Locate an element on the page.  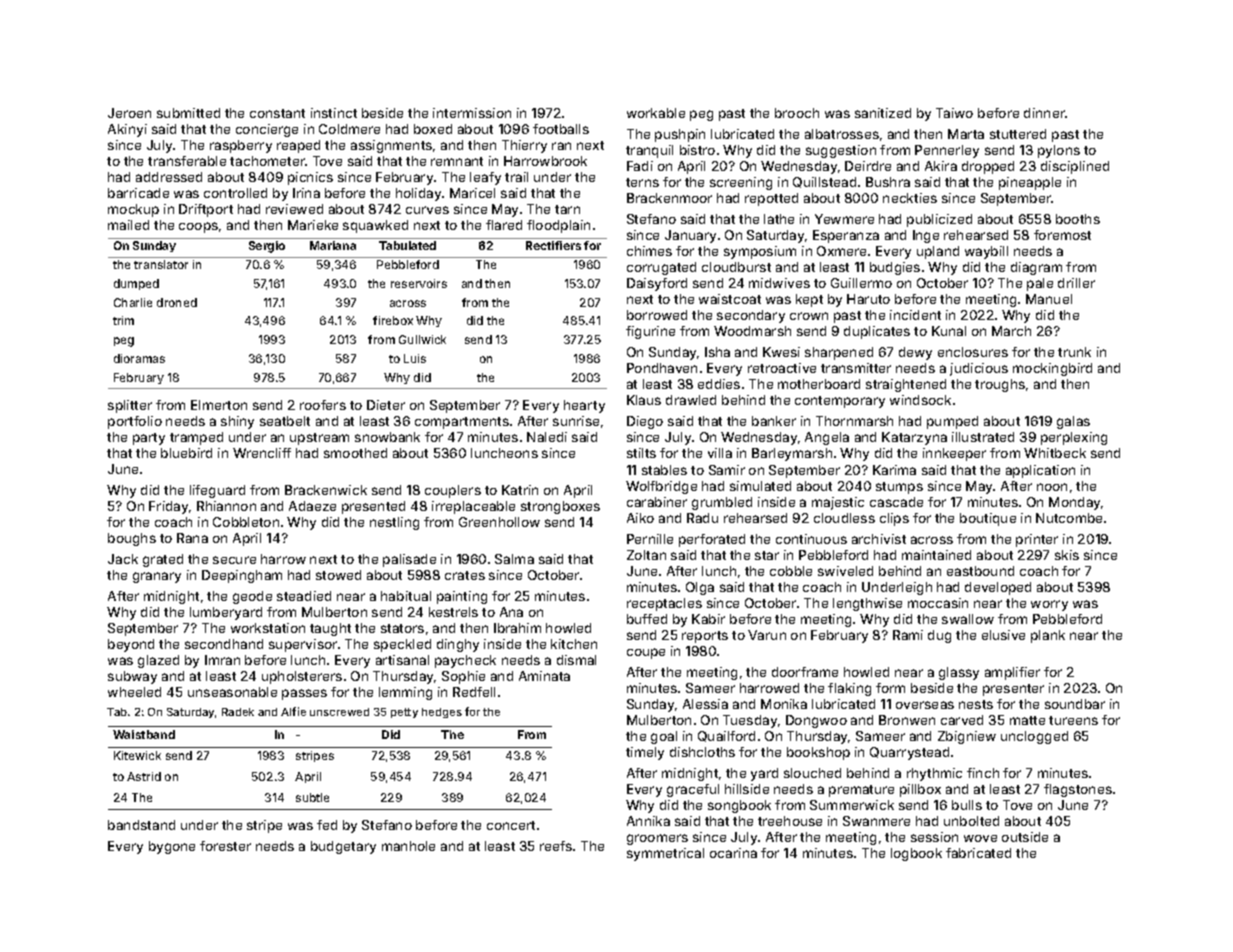
Varun is located at coordinates (767, 635).
